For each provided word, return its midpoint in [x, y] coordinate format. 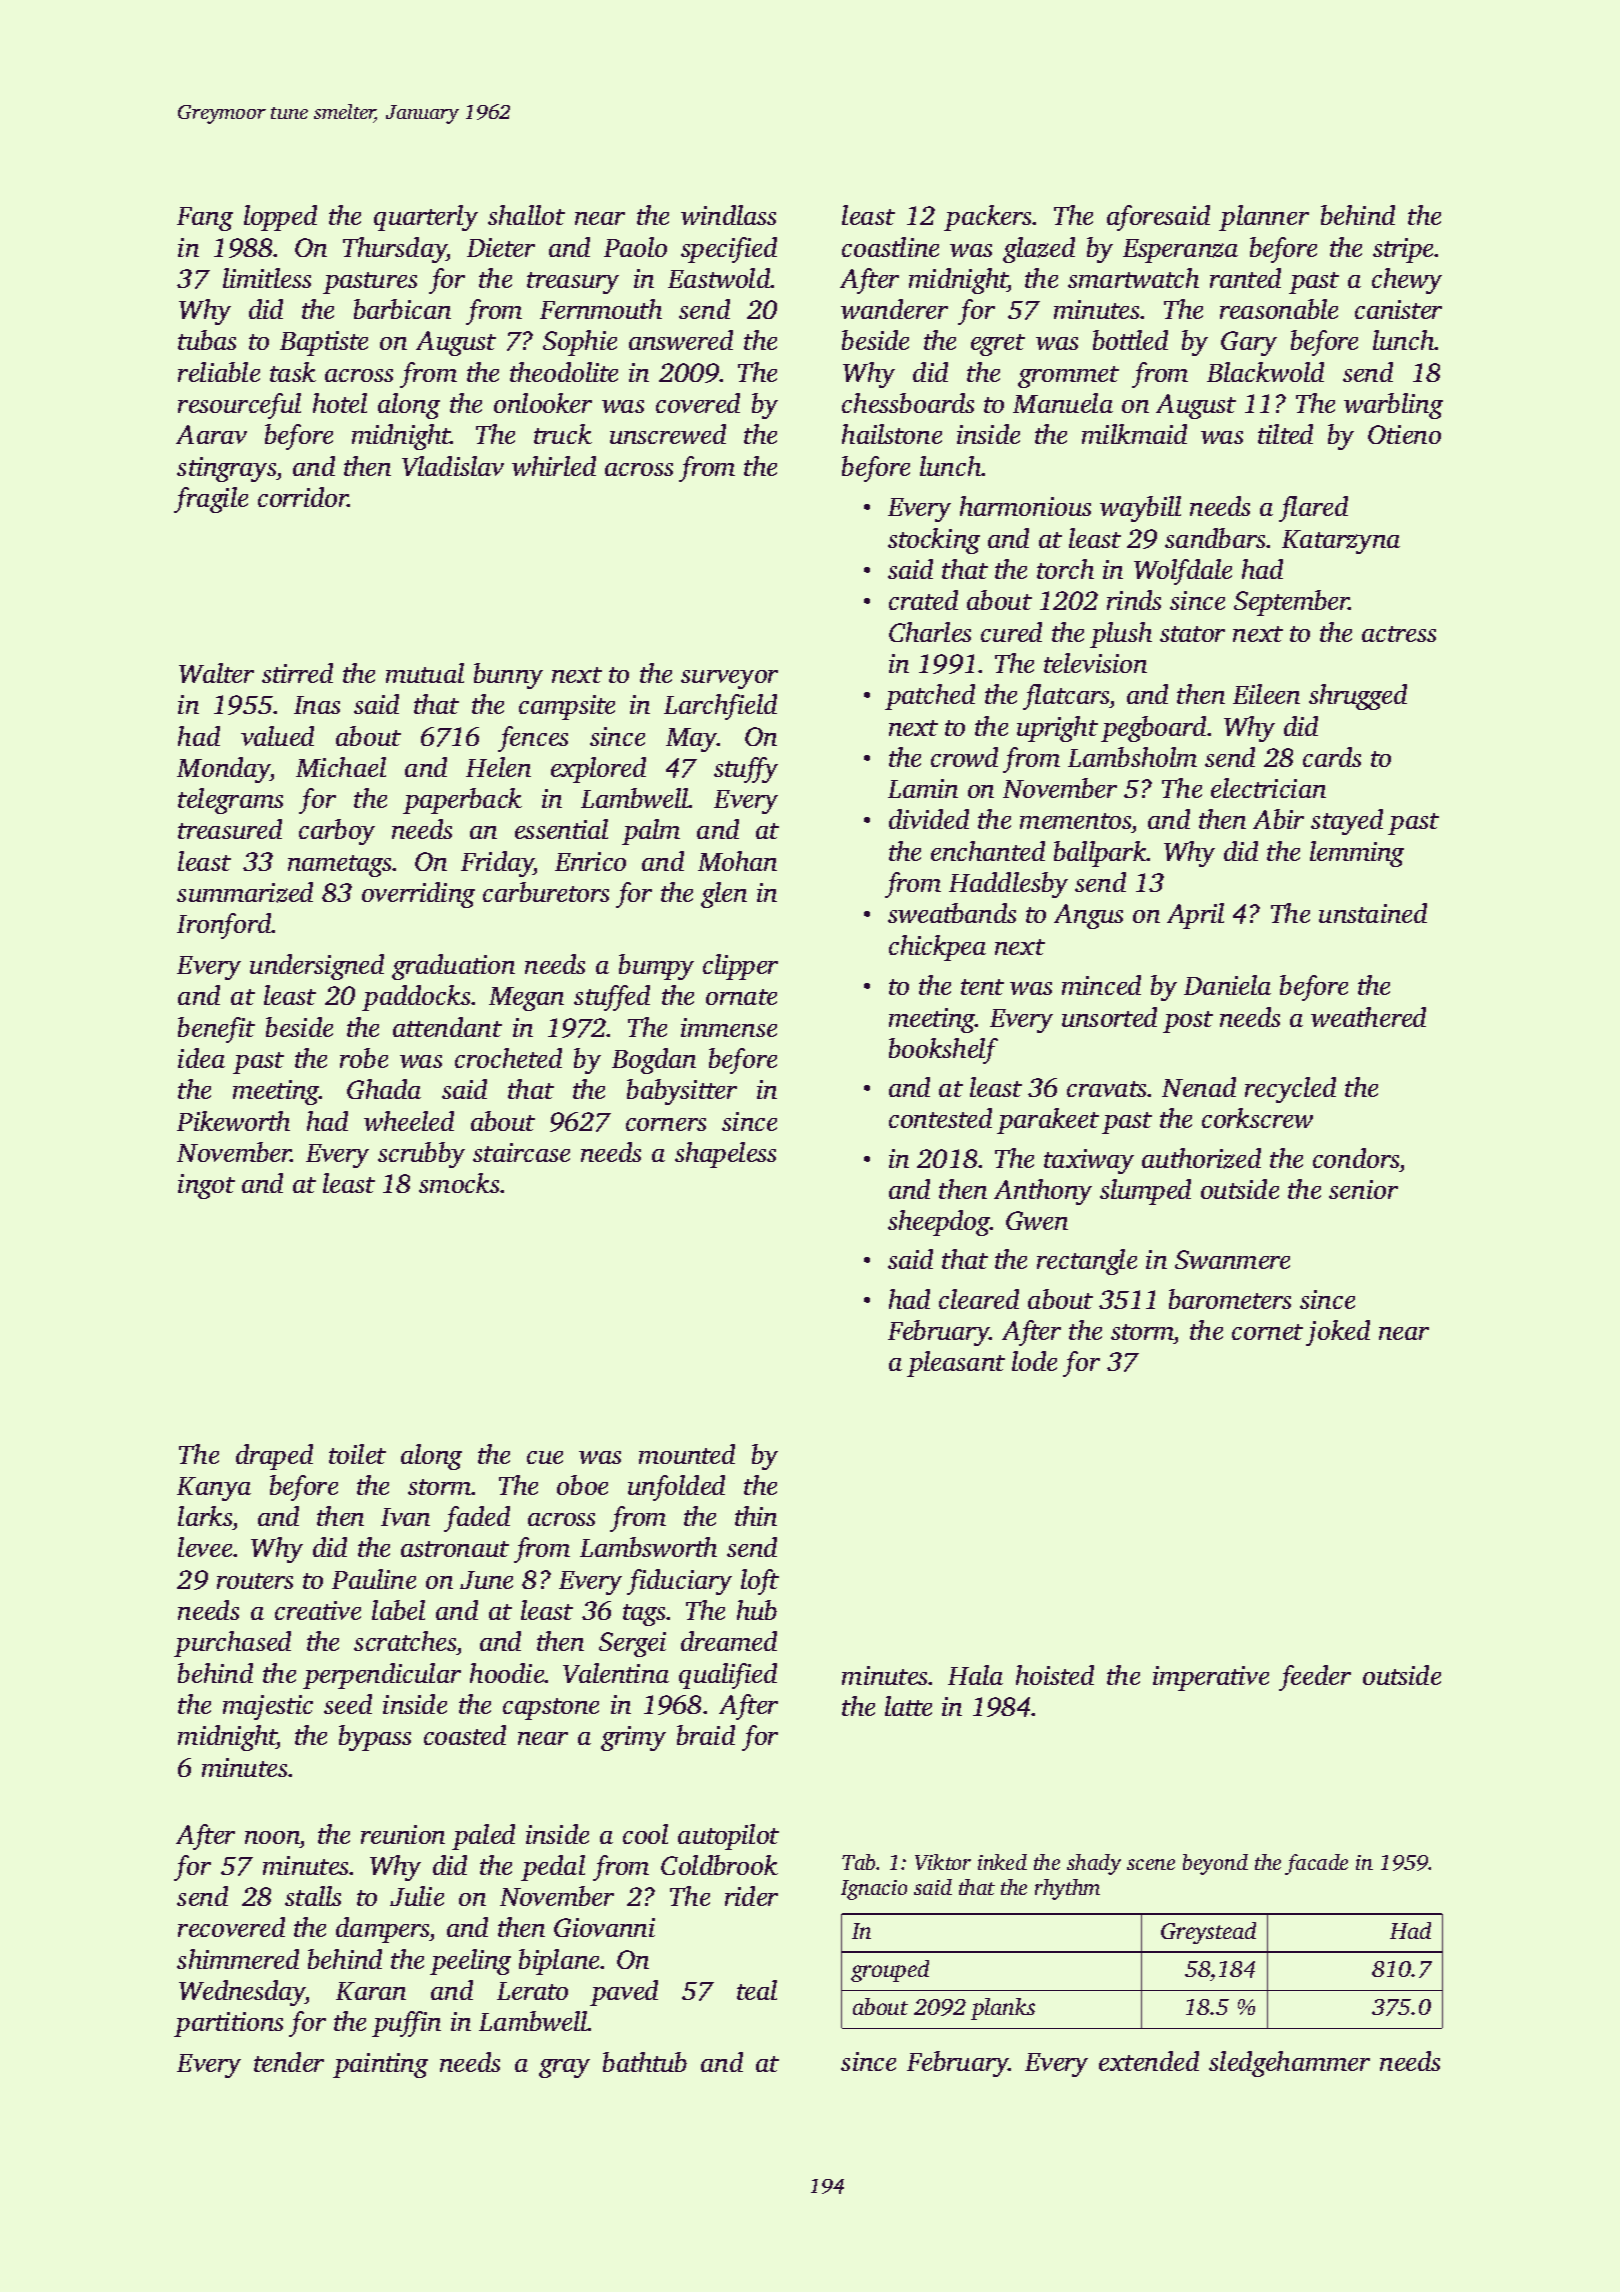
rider [751, 1896]
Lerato [532, 1991]
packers [988, 218]
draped [274, 1457]
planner [1264, 218]
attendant [447, 1027]
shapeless [725, 1155]
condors [1356, 1158]
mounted [687, 1454]
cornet [1267, 1332]
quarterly [426, 218]
